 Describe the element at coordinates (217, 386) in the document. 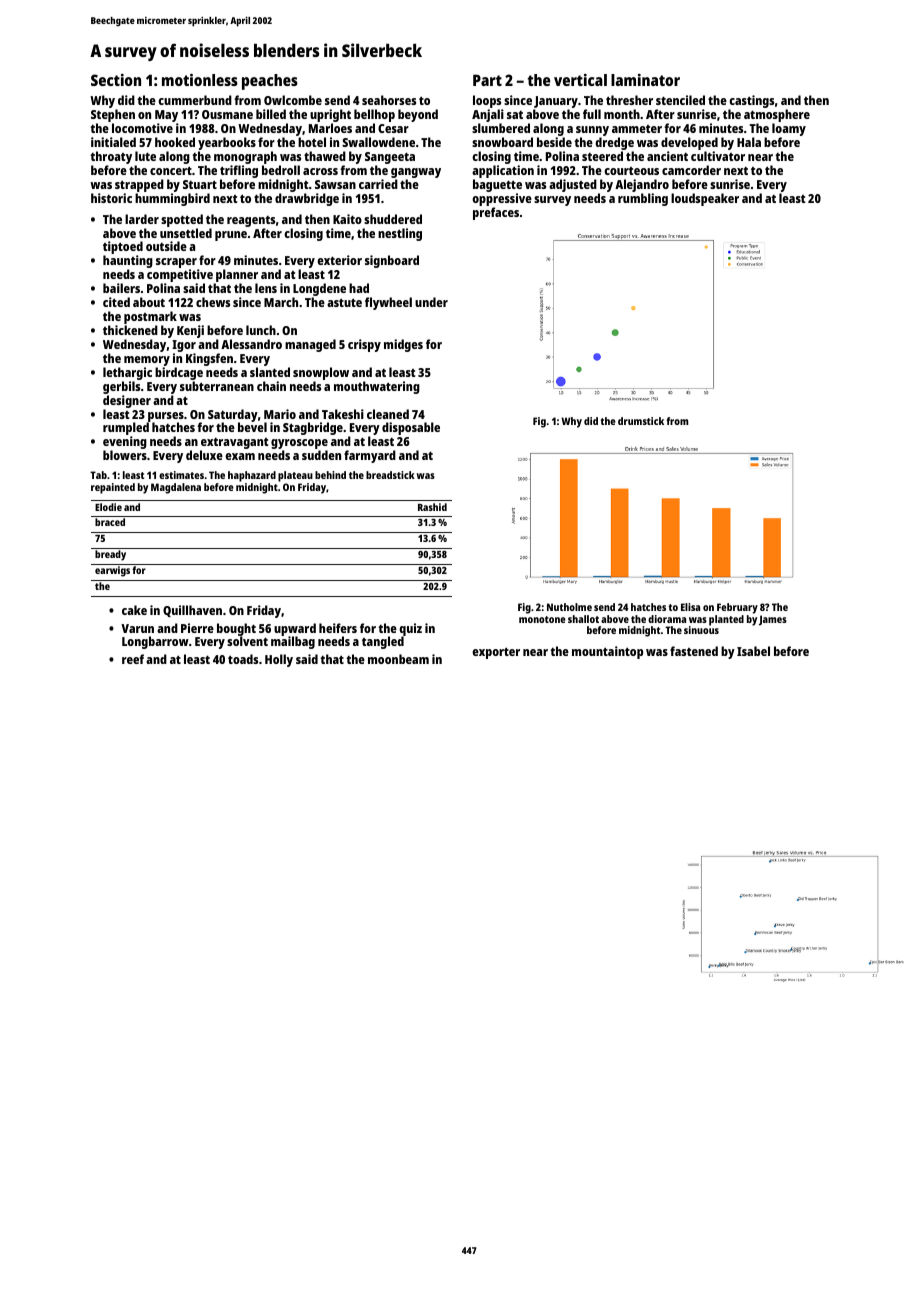

I see `subterranean` at that location.
